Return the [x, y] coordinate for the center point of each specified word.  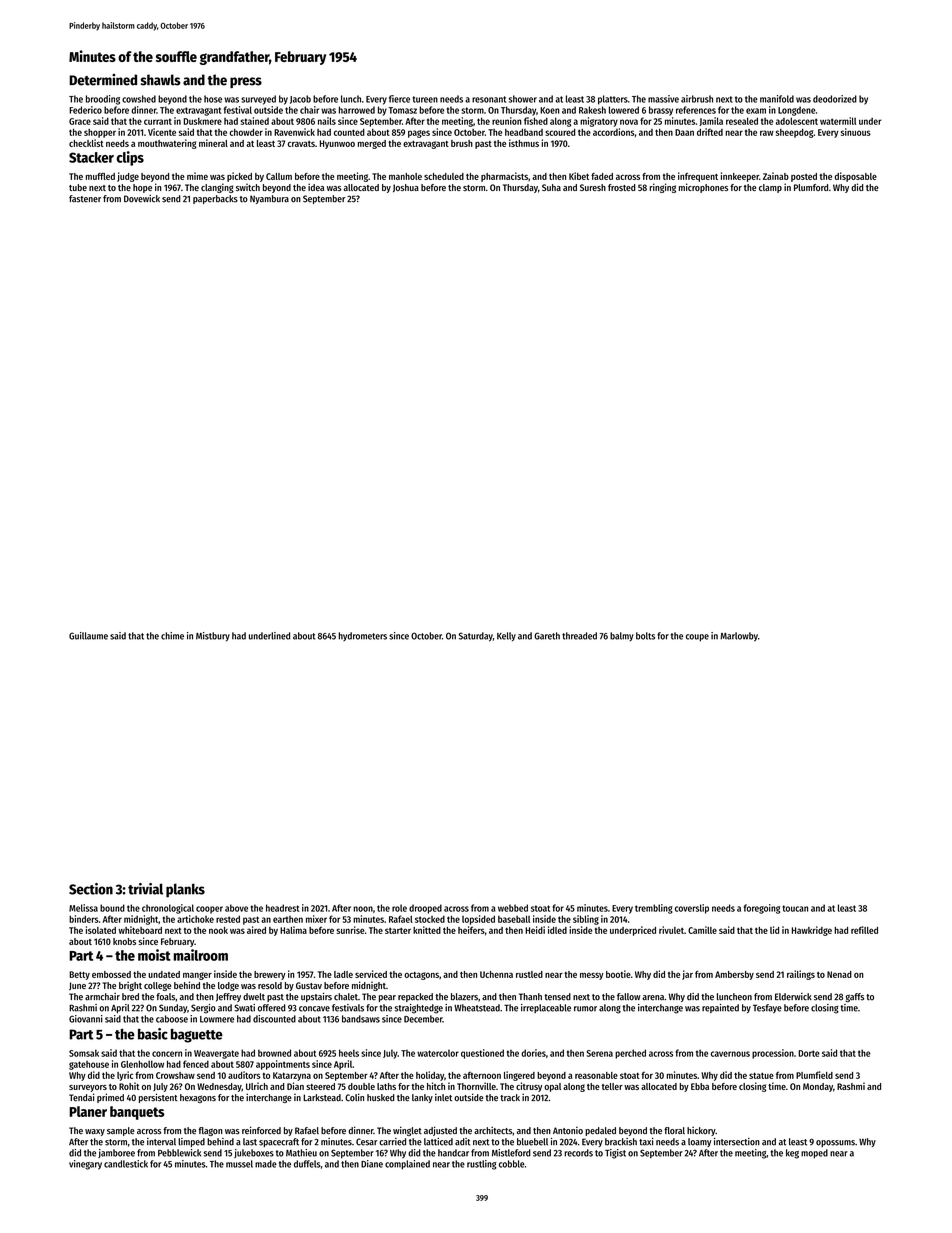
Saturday [476, 637]
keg [792, 1154]
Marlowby [739, 637]
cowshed [139, 99]
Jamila [711, 121]
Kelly [506, 637]
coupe [697, 638]
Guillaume [88, 636]
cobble [511, 1164]
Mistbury [213, 637]
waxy [95, 1132]
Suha [551, 187]
